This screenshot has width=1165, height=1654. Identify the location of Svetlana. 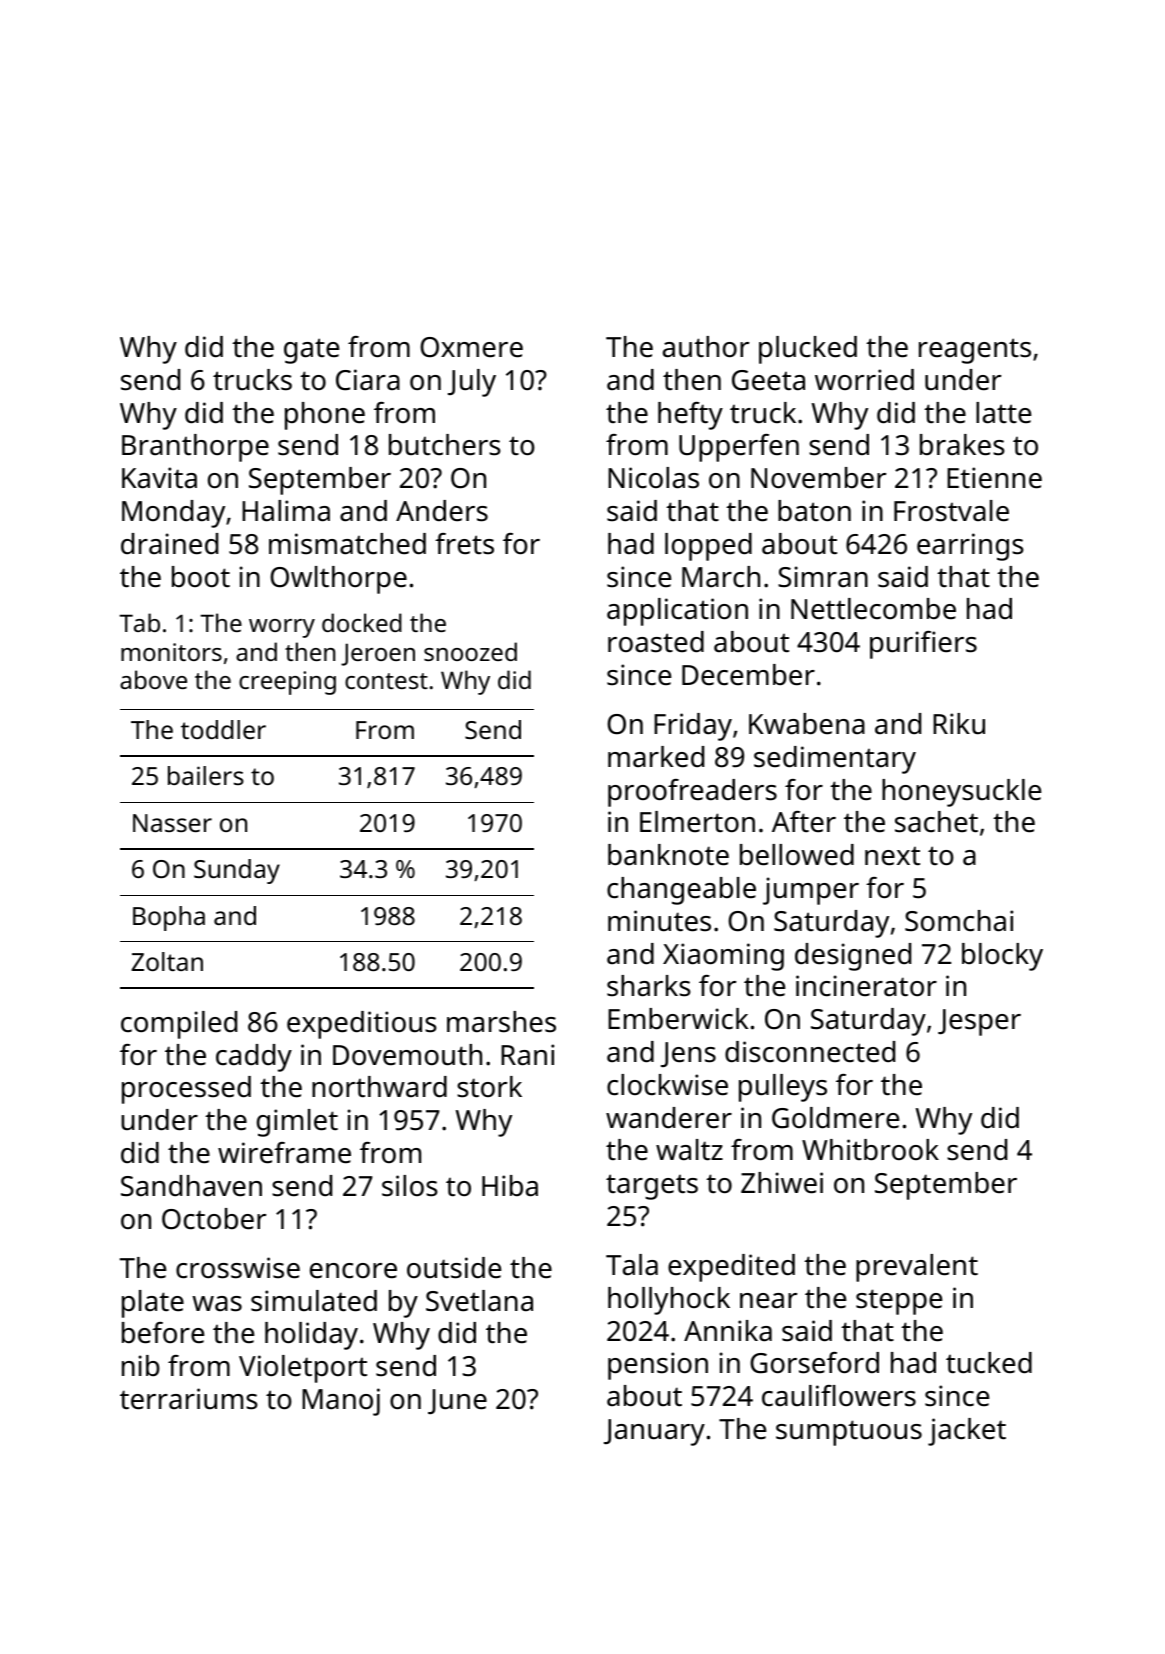
(479, 1301).
